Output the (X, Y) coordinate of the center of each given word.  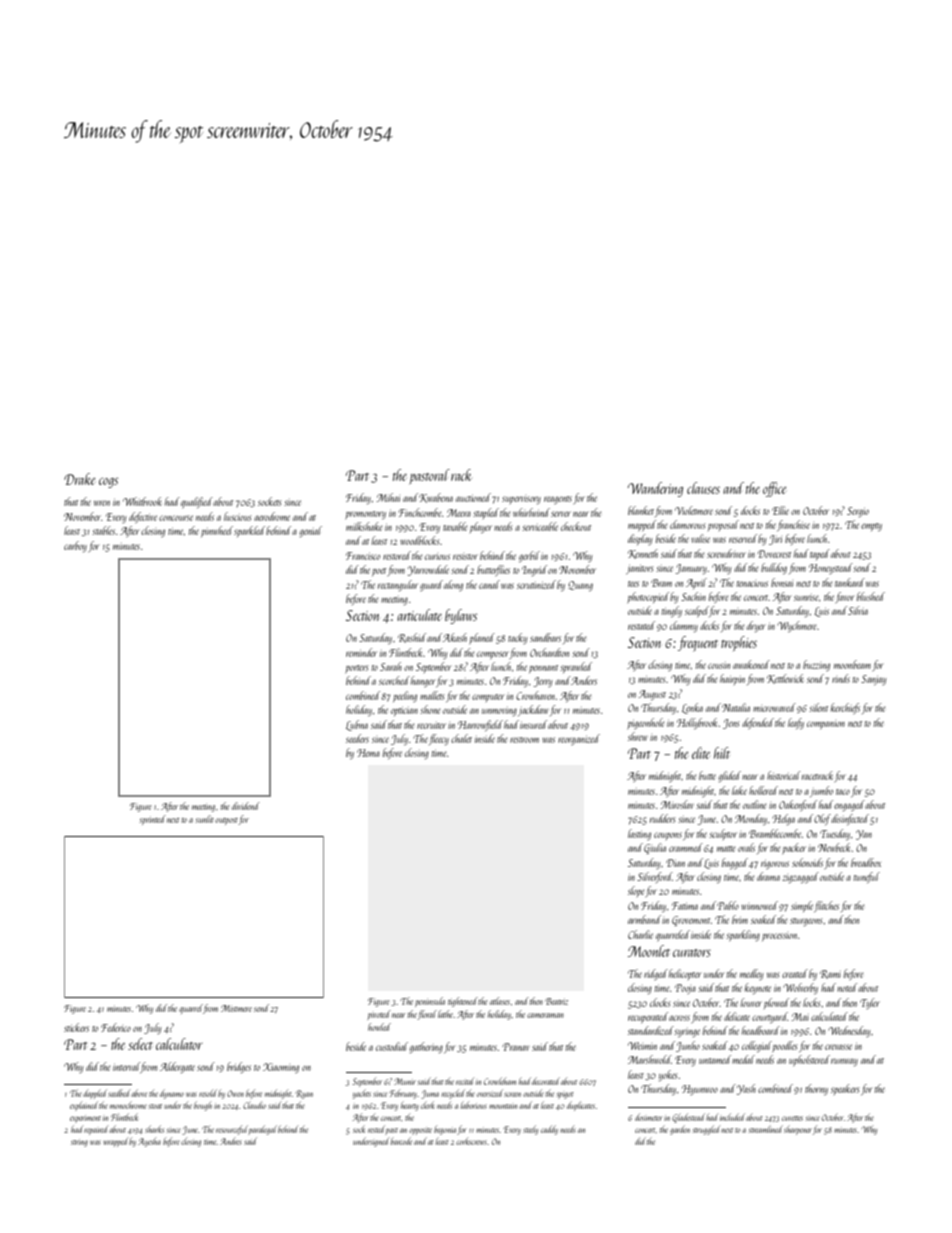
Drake (79, 479)
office (774, 489)
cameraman (545, 1015)
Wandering (655, 489)
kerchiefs (845, 708)
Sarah (391, 666)
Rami (830, 974)
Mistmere (236, 1008)
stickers (76, 1027)
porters (356, 669)
